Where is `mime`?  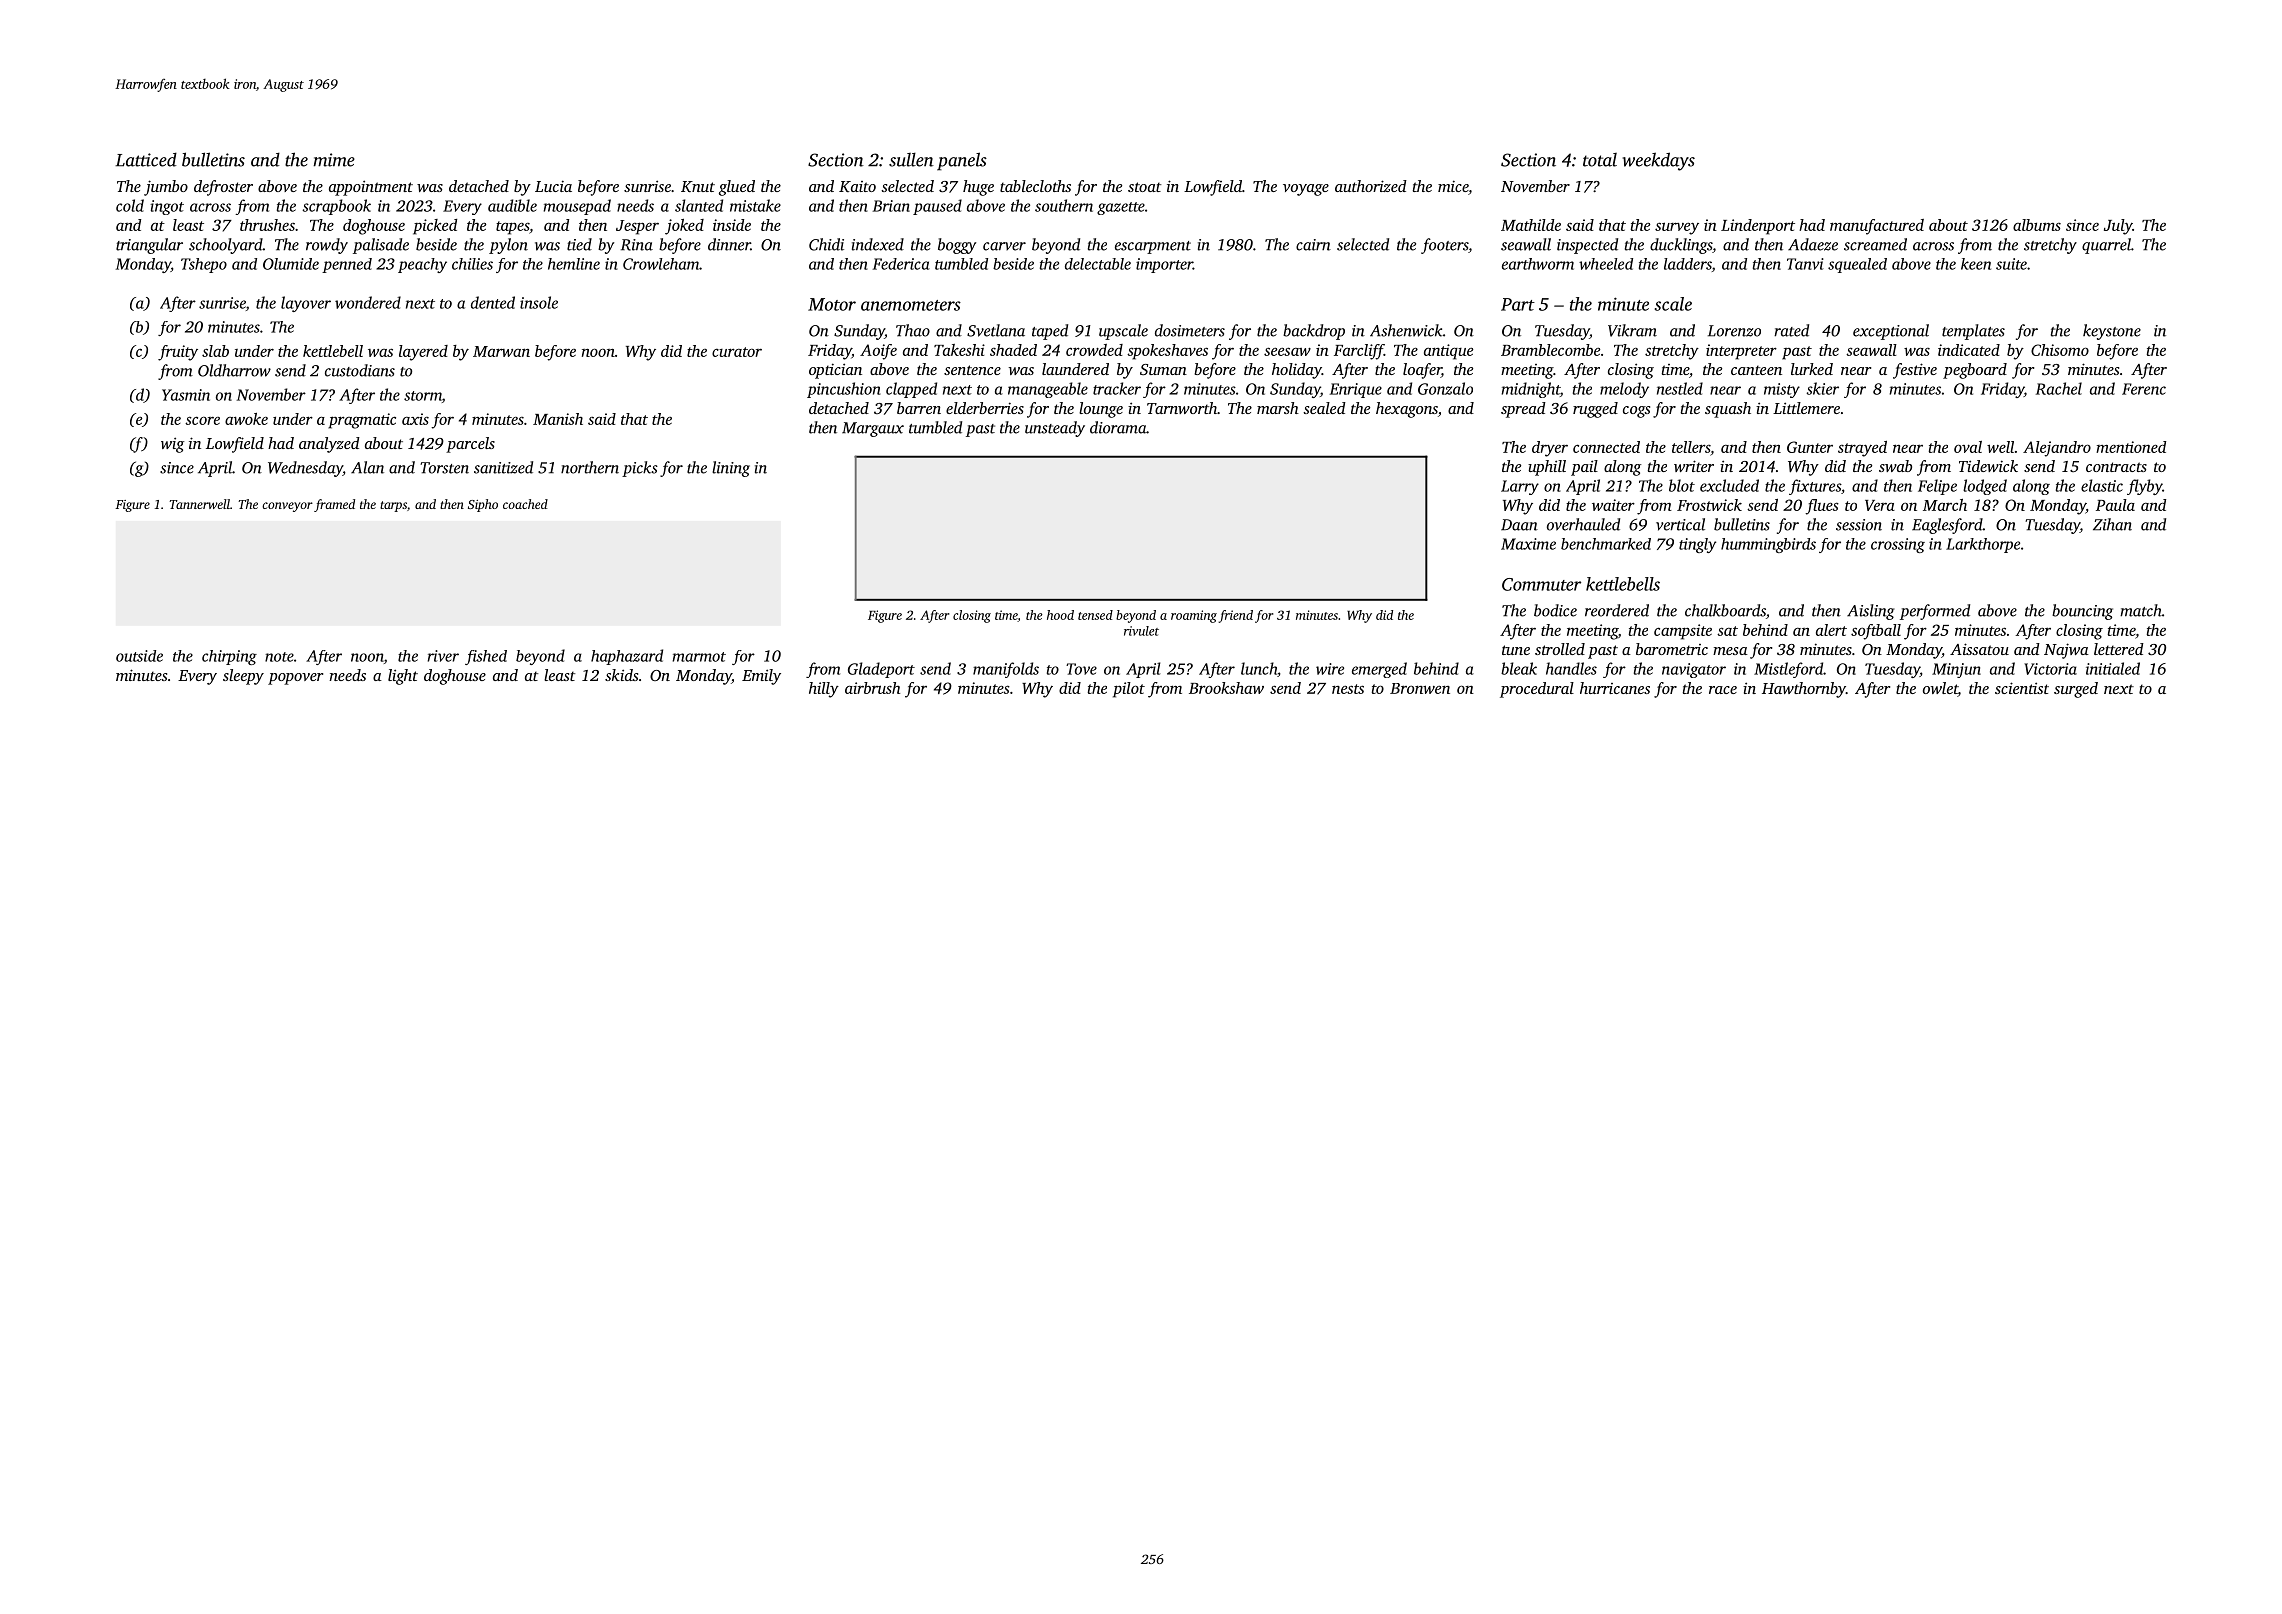
mime is located at coordinates (334, 160).
